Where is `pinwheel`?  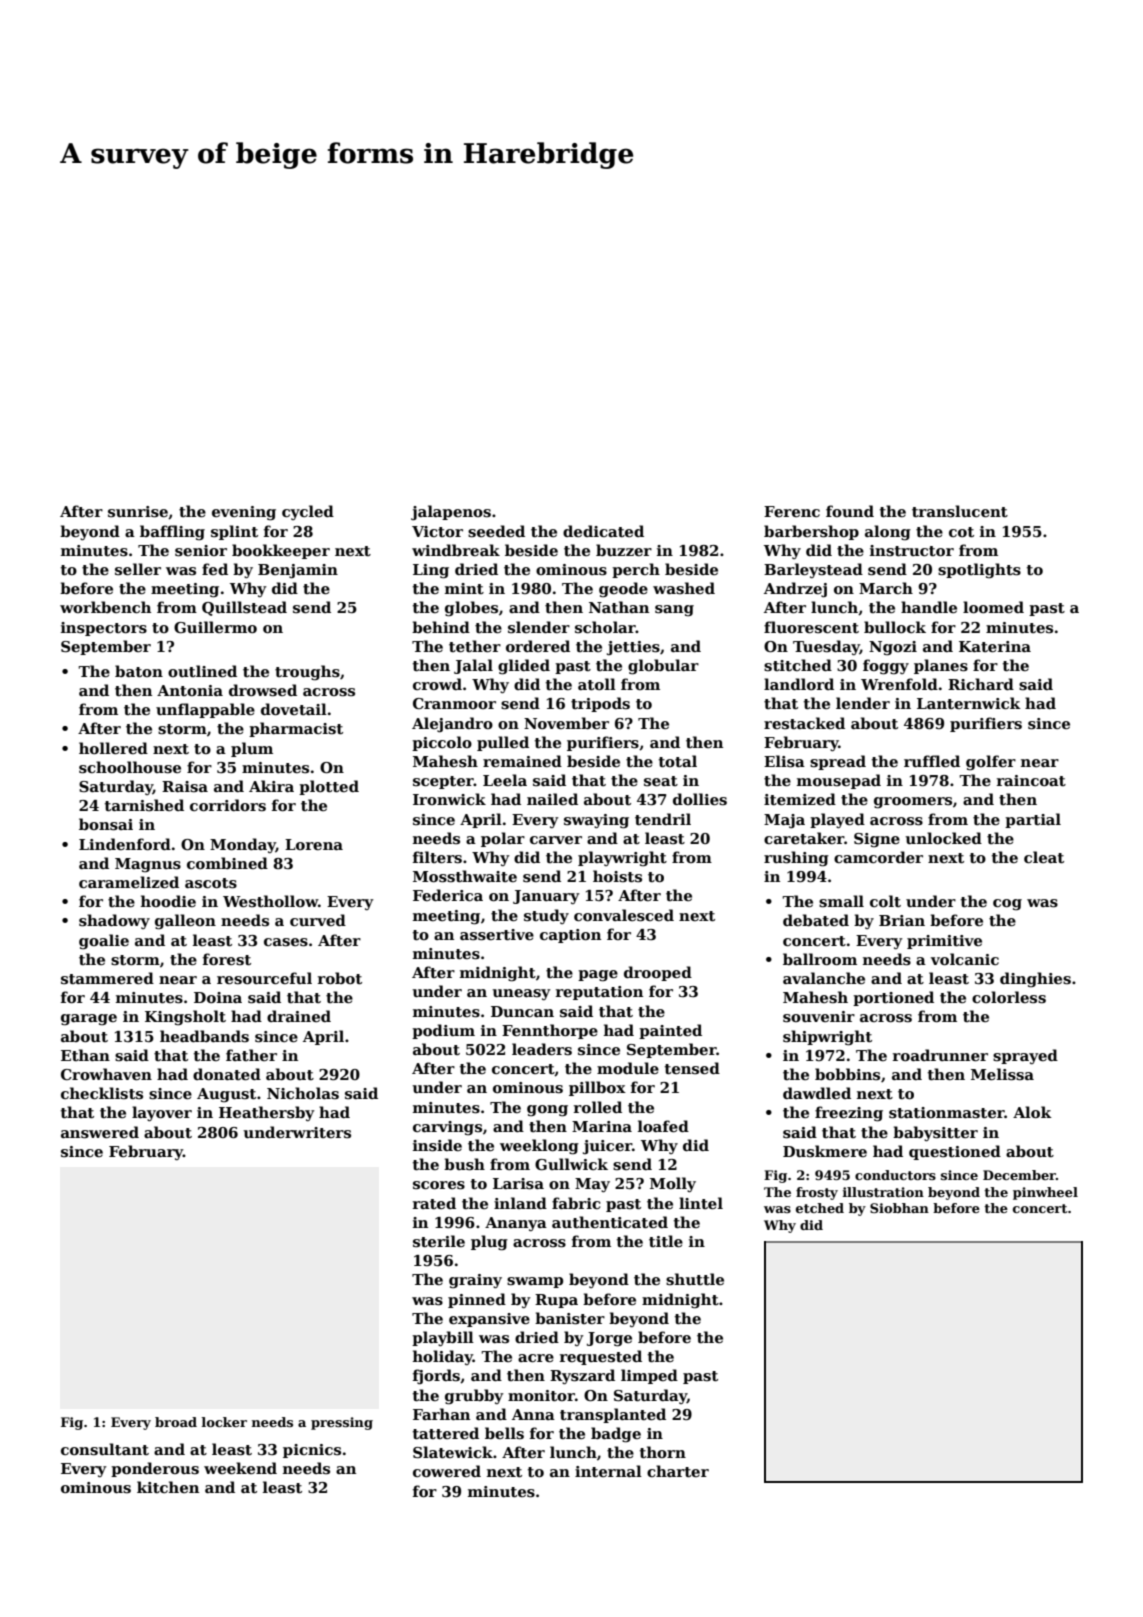 pinwheel is located at coordinates (1045, 1193).
